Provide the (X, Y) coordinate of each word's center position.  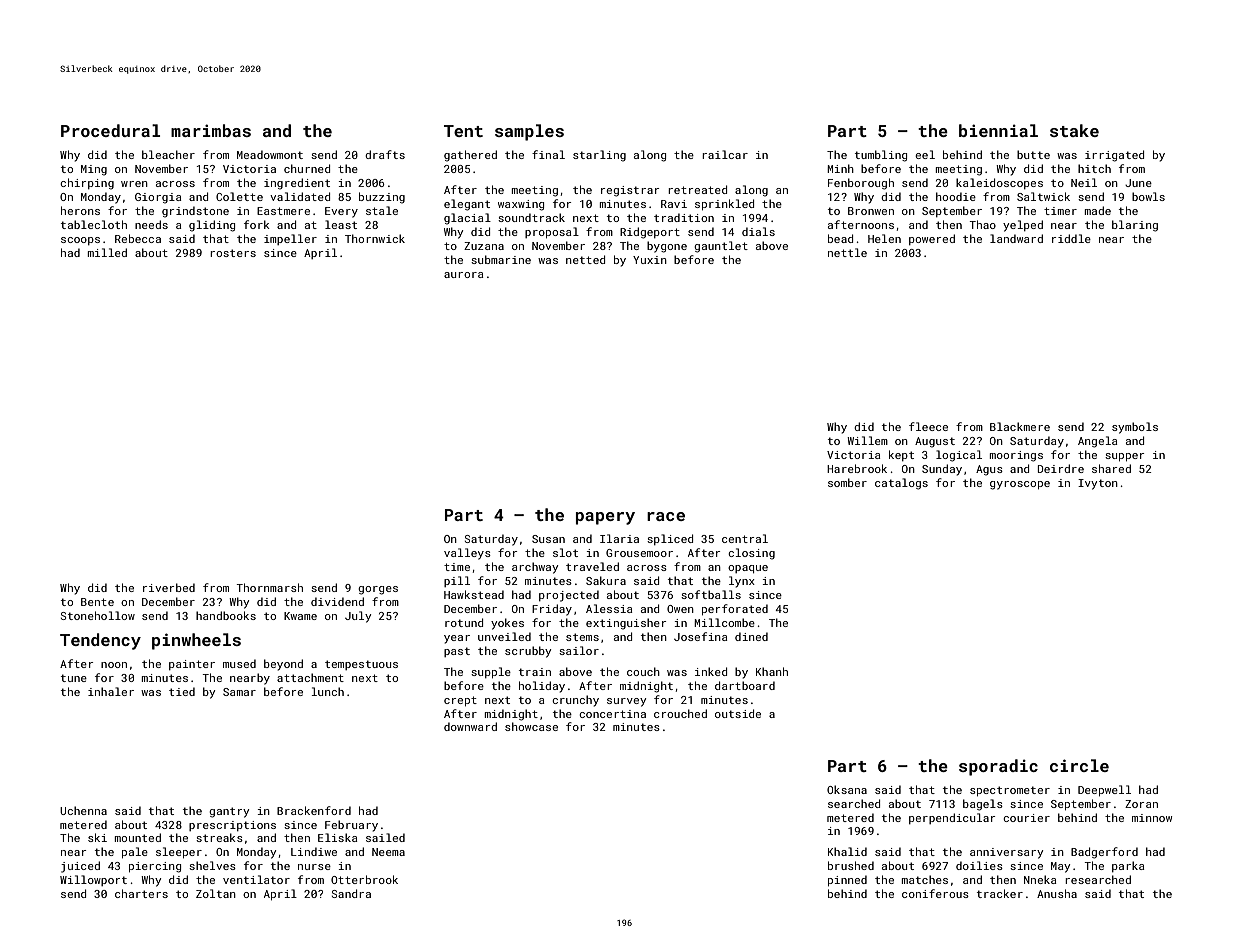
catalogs (901, 484)
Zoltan (216, 893)
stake (1074, 130)
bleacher (168, 154)
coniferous (935, 893)
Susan (548, 539)
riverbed (169, 587)
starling (599, 156)
